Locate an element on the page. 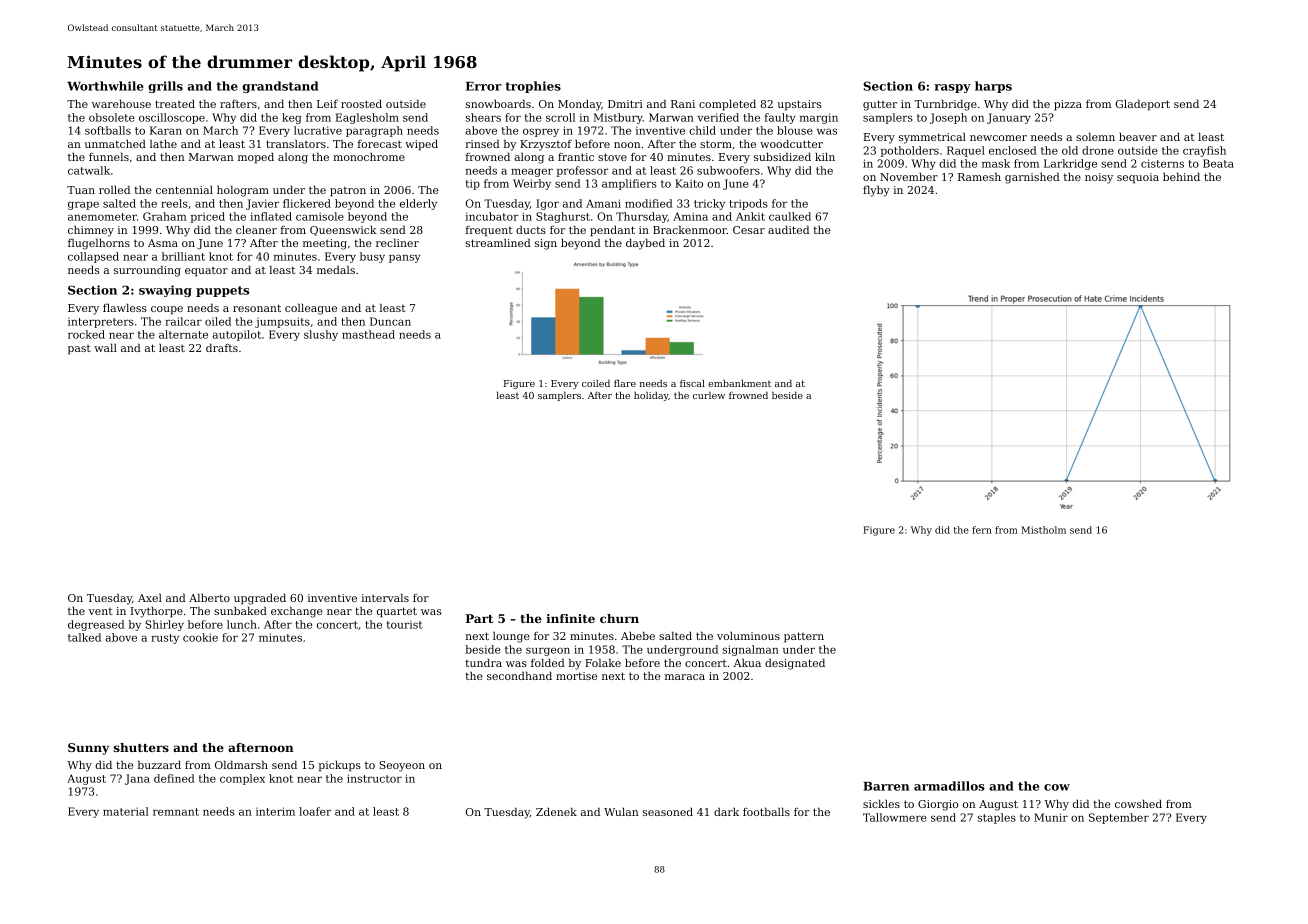 The width and height of the document is (1308, 924). intervals is located at coordinates (385, 597).
